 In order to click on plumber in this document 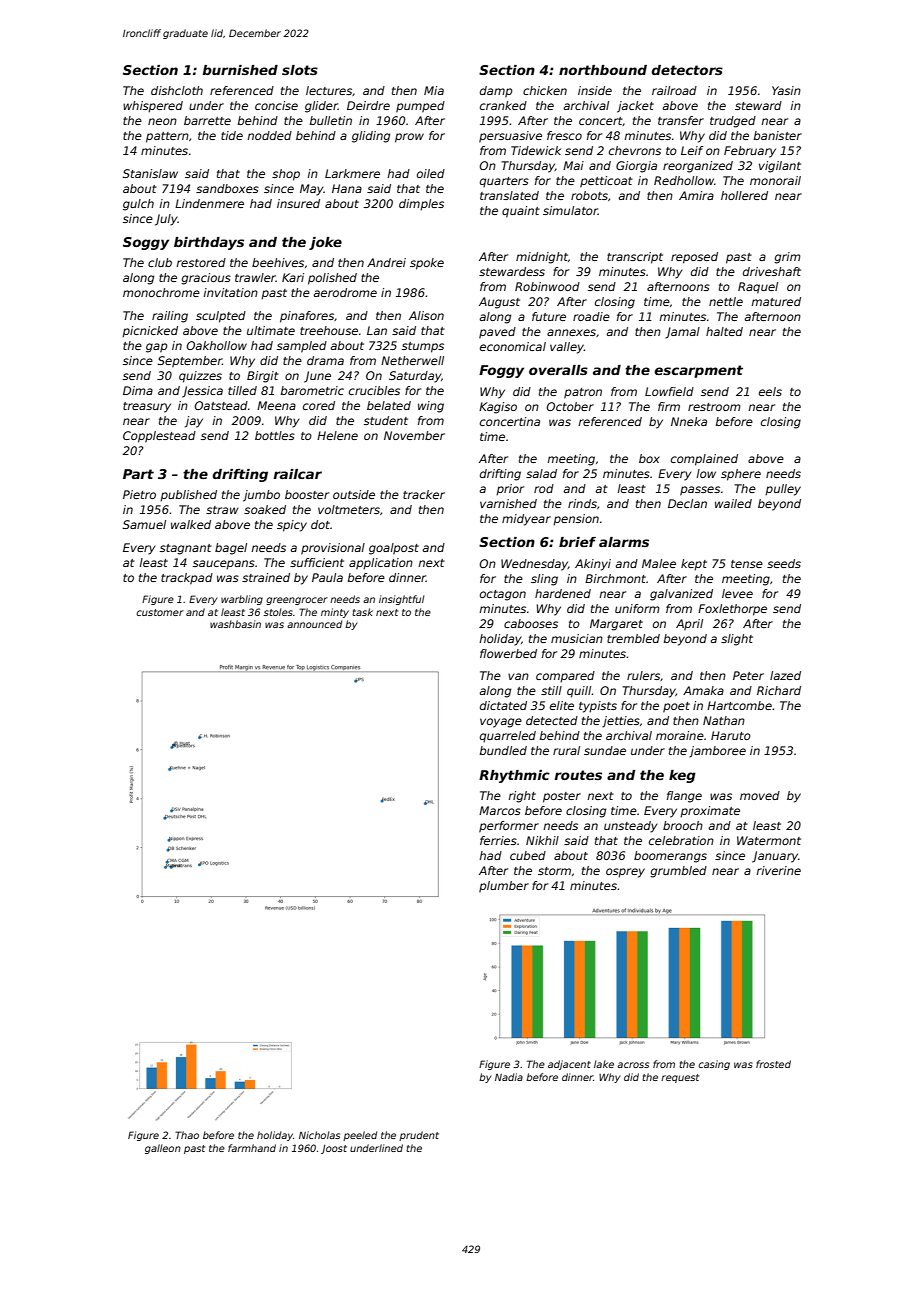, I will do `click(504, 887)`.
